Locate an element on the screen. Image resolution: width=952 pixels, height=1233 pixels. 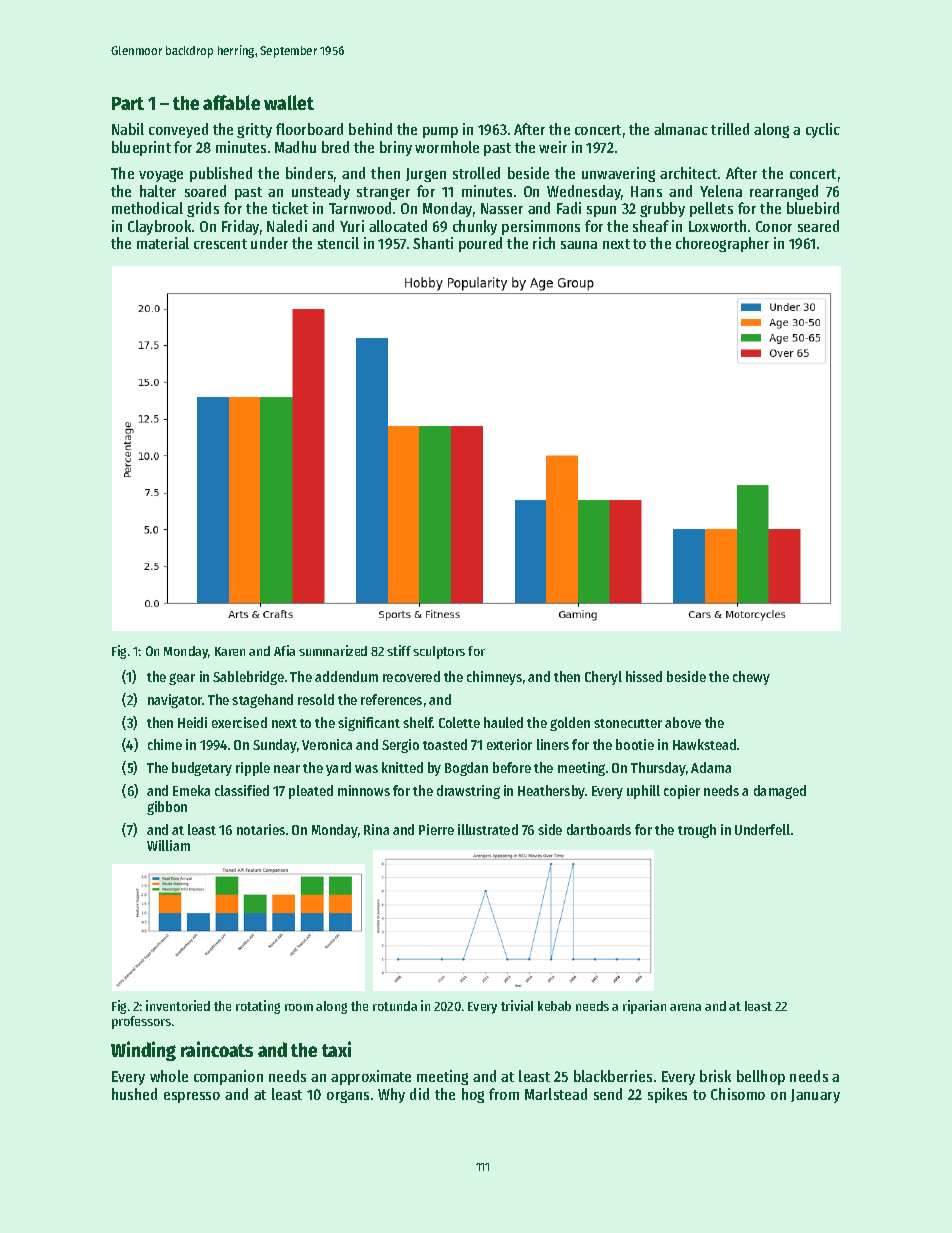
trilled is located at coordinates (730, 129).
